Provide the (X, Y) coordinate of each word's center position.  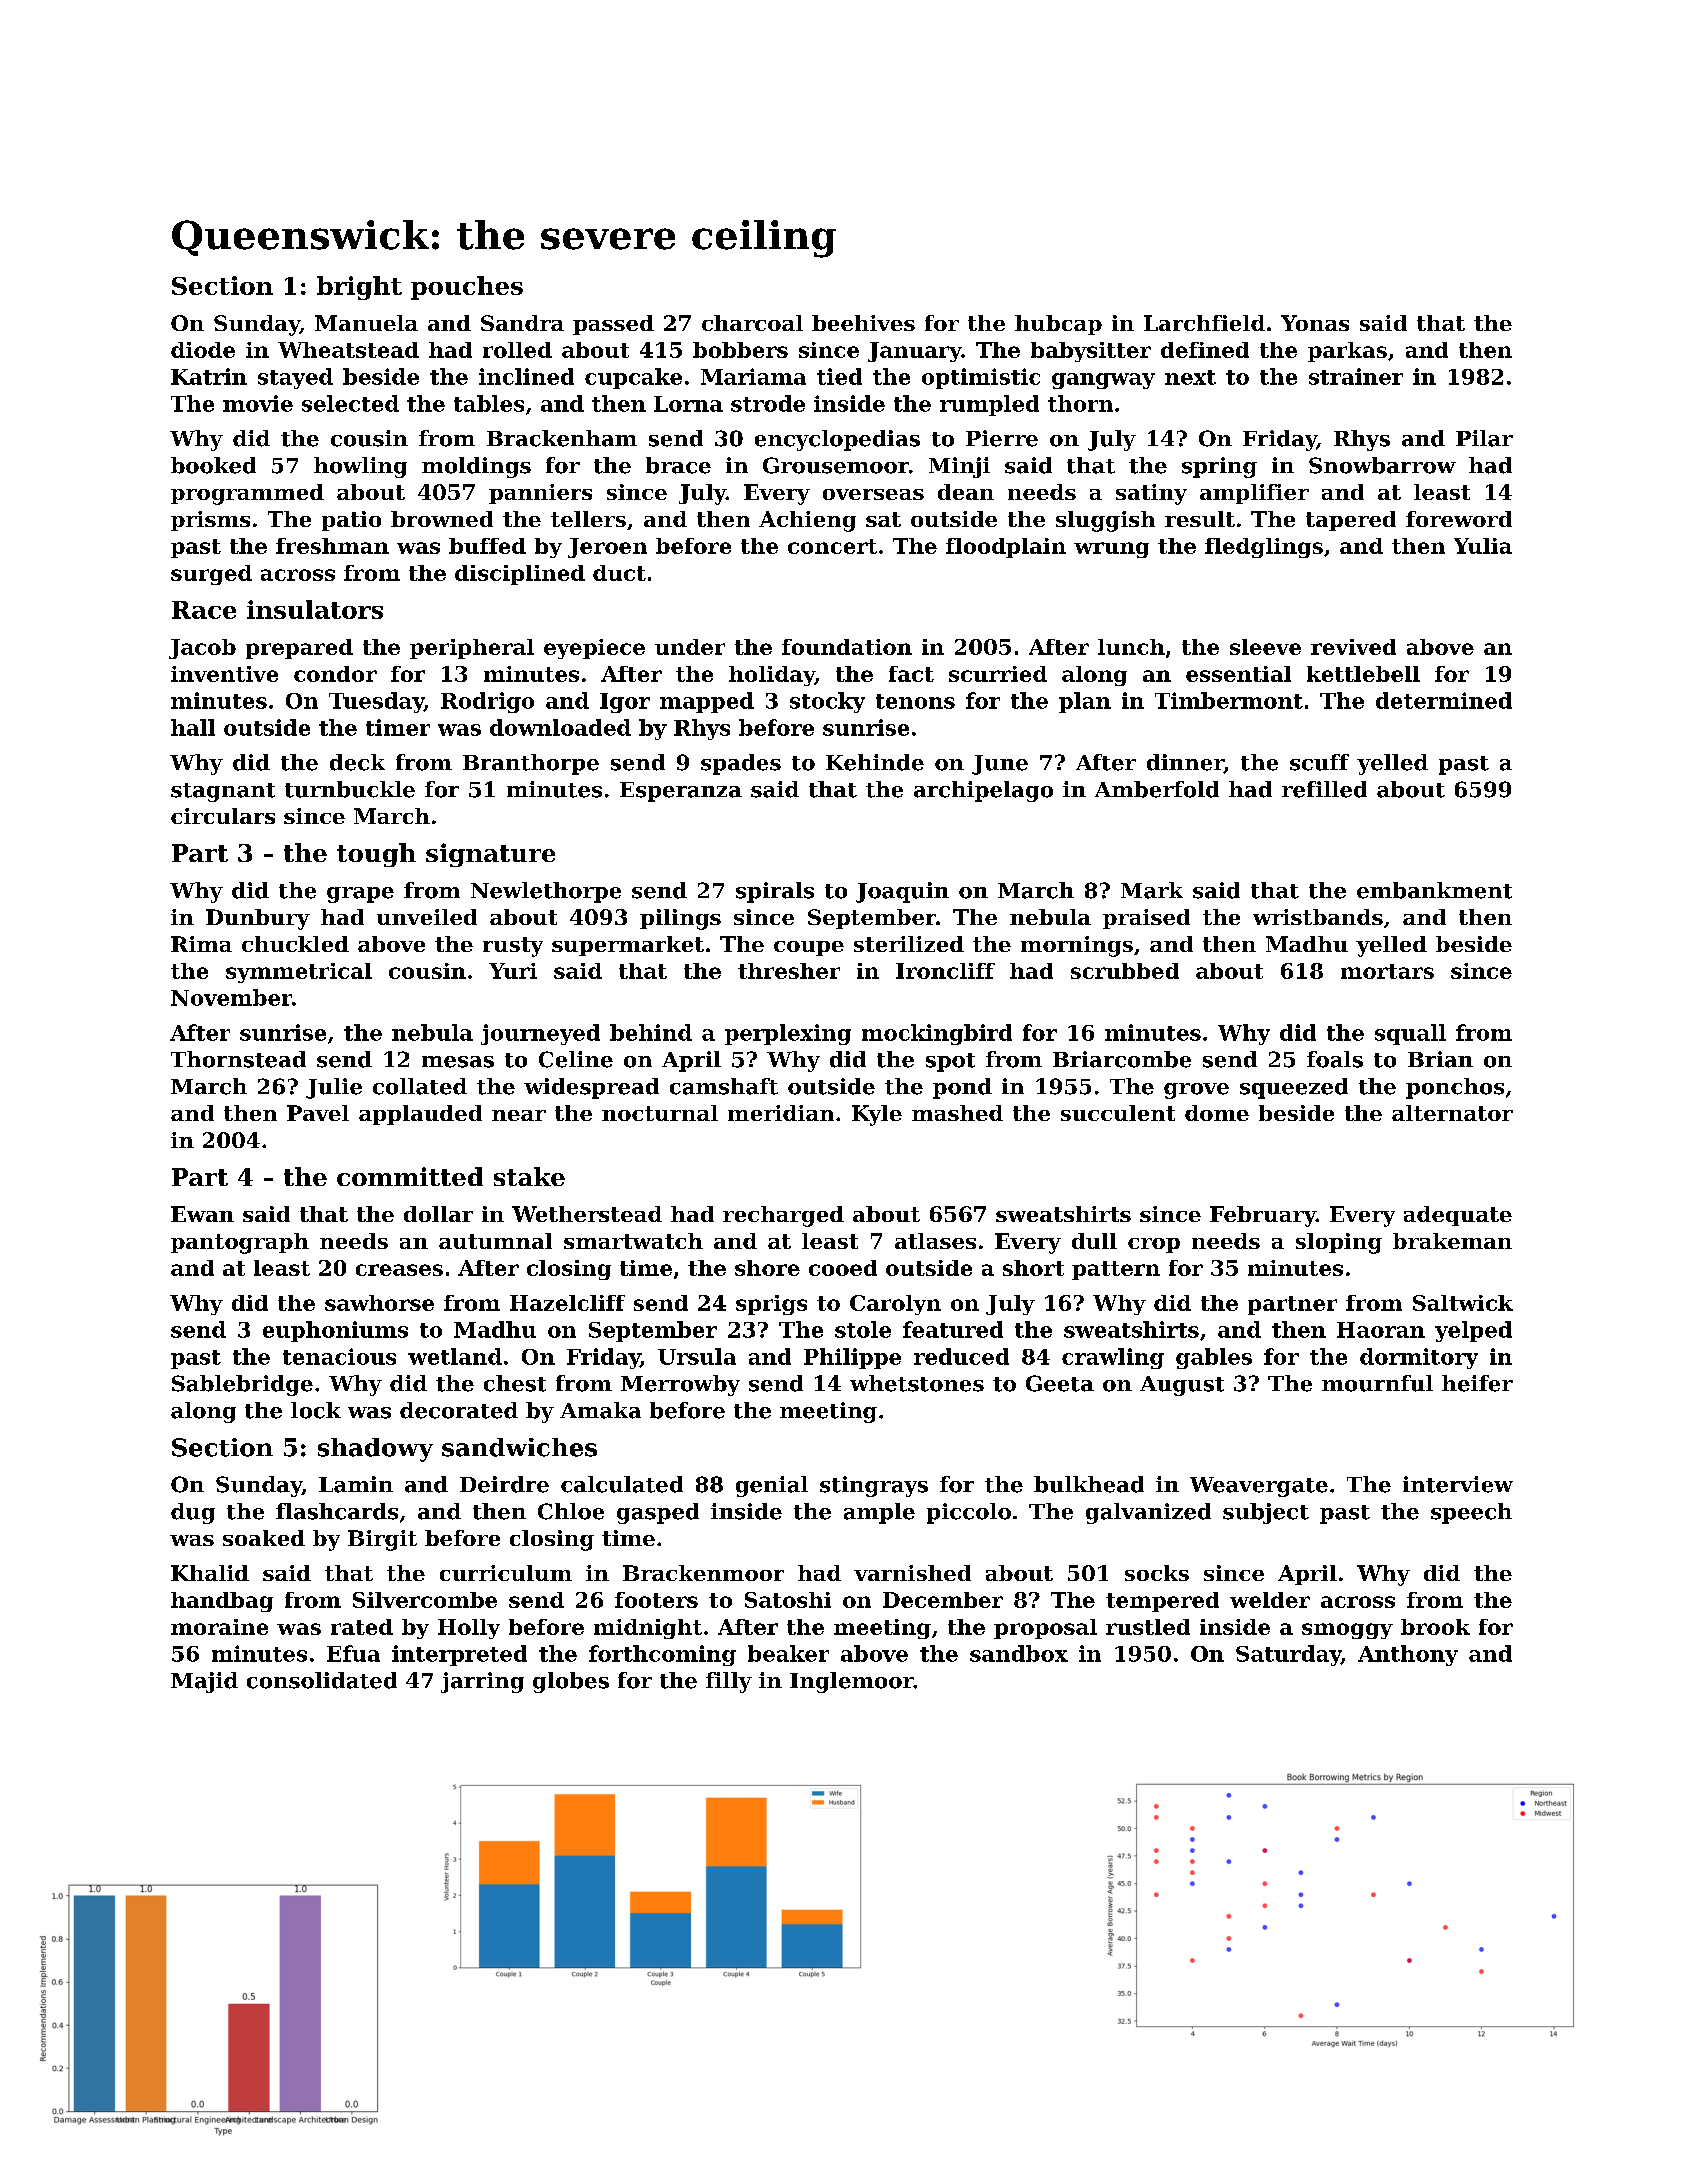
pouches (467, 288)
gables (1214, 1358)
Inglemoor (852, 1682)
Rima (201, 944)
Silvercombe (425, 1600)
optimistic (981, 378)
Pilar (1484, 438)
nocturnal (660, 1113)
